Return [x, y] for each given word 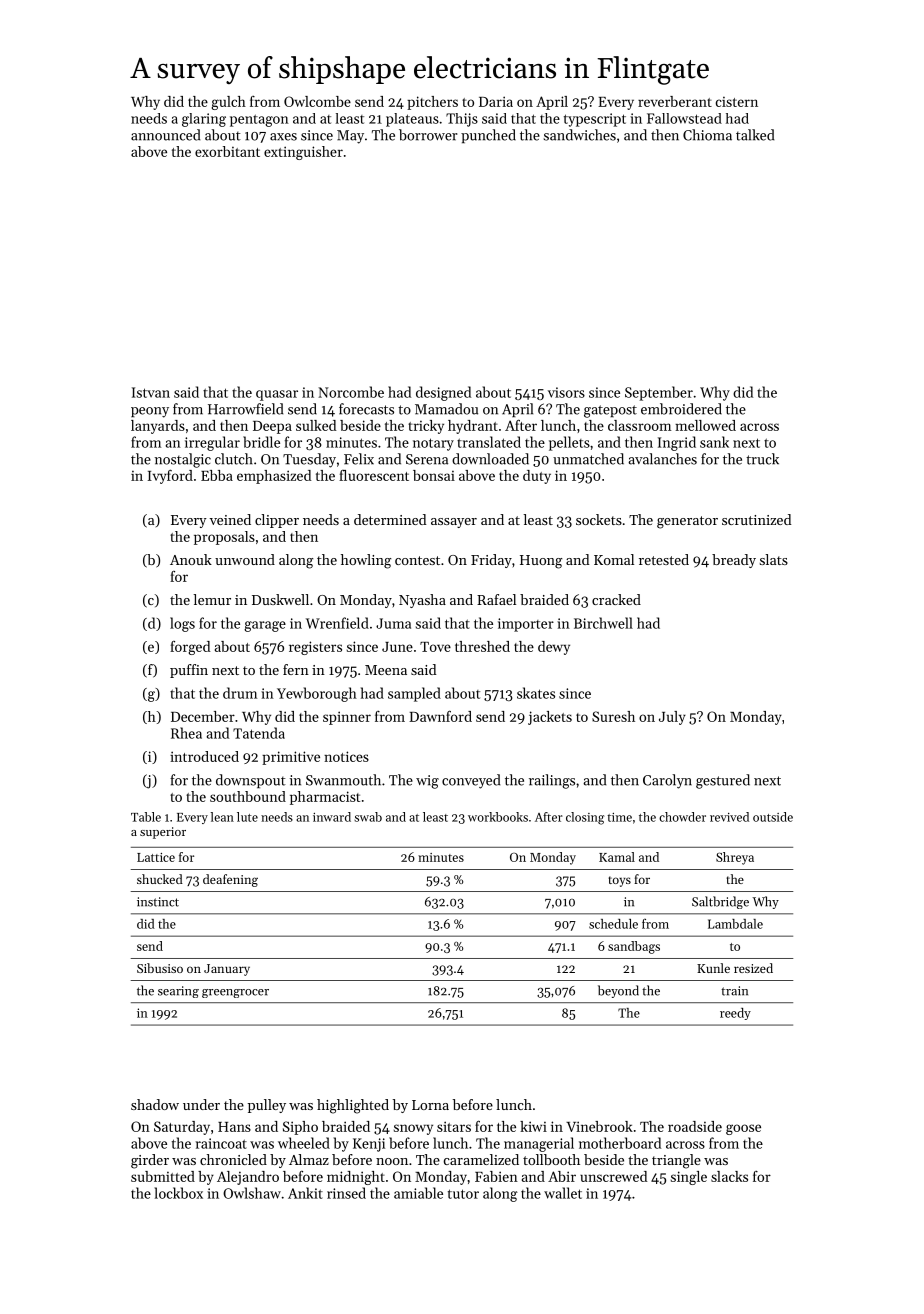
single [689, 1178]
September [659, 393]
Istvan [151, 392]
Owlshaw [252, 1193]
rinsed [346, 1193]
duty [537, 477]
